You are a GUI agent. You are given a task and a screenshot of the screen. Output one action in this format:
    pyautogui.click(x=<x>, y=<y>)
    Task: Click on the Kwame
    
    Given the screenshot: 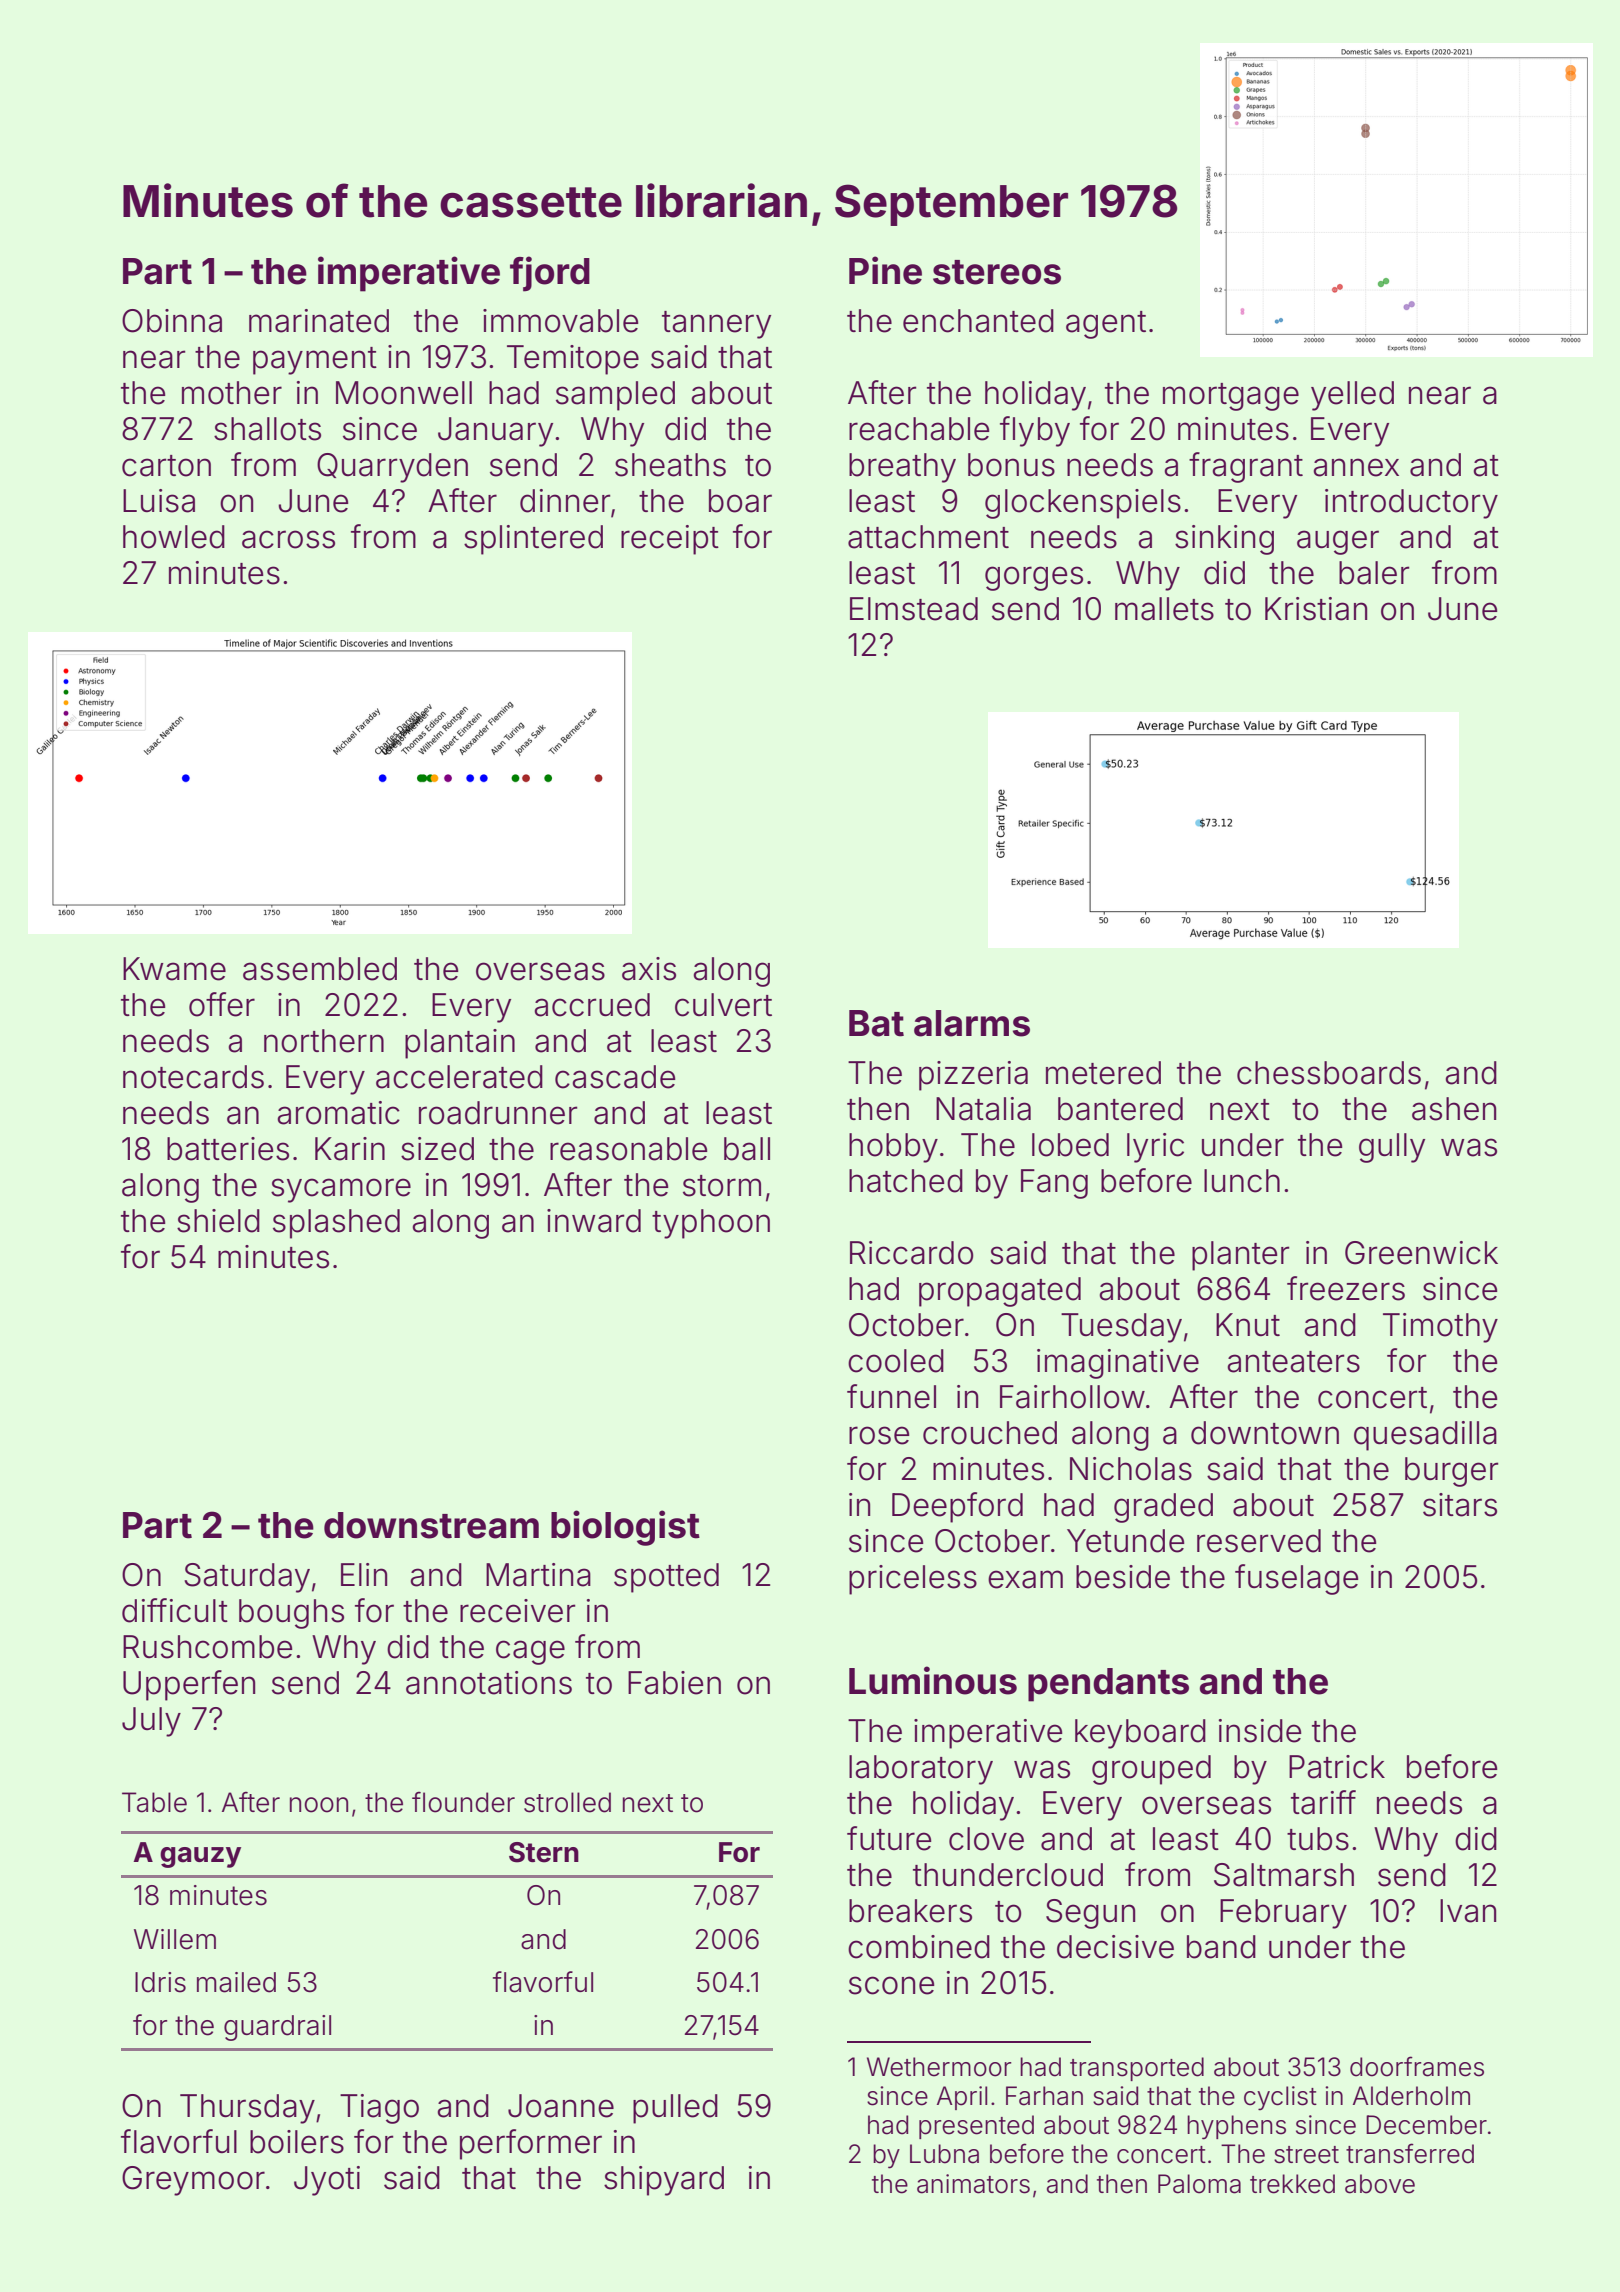 What is the action you would take?
    pyautogui.click(x=174, y=969)
